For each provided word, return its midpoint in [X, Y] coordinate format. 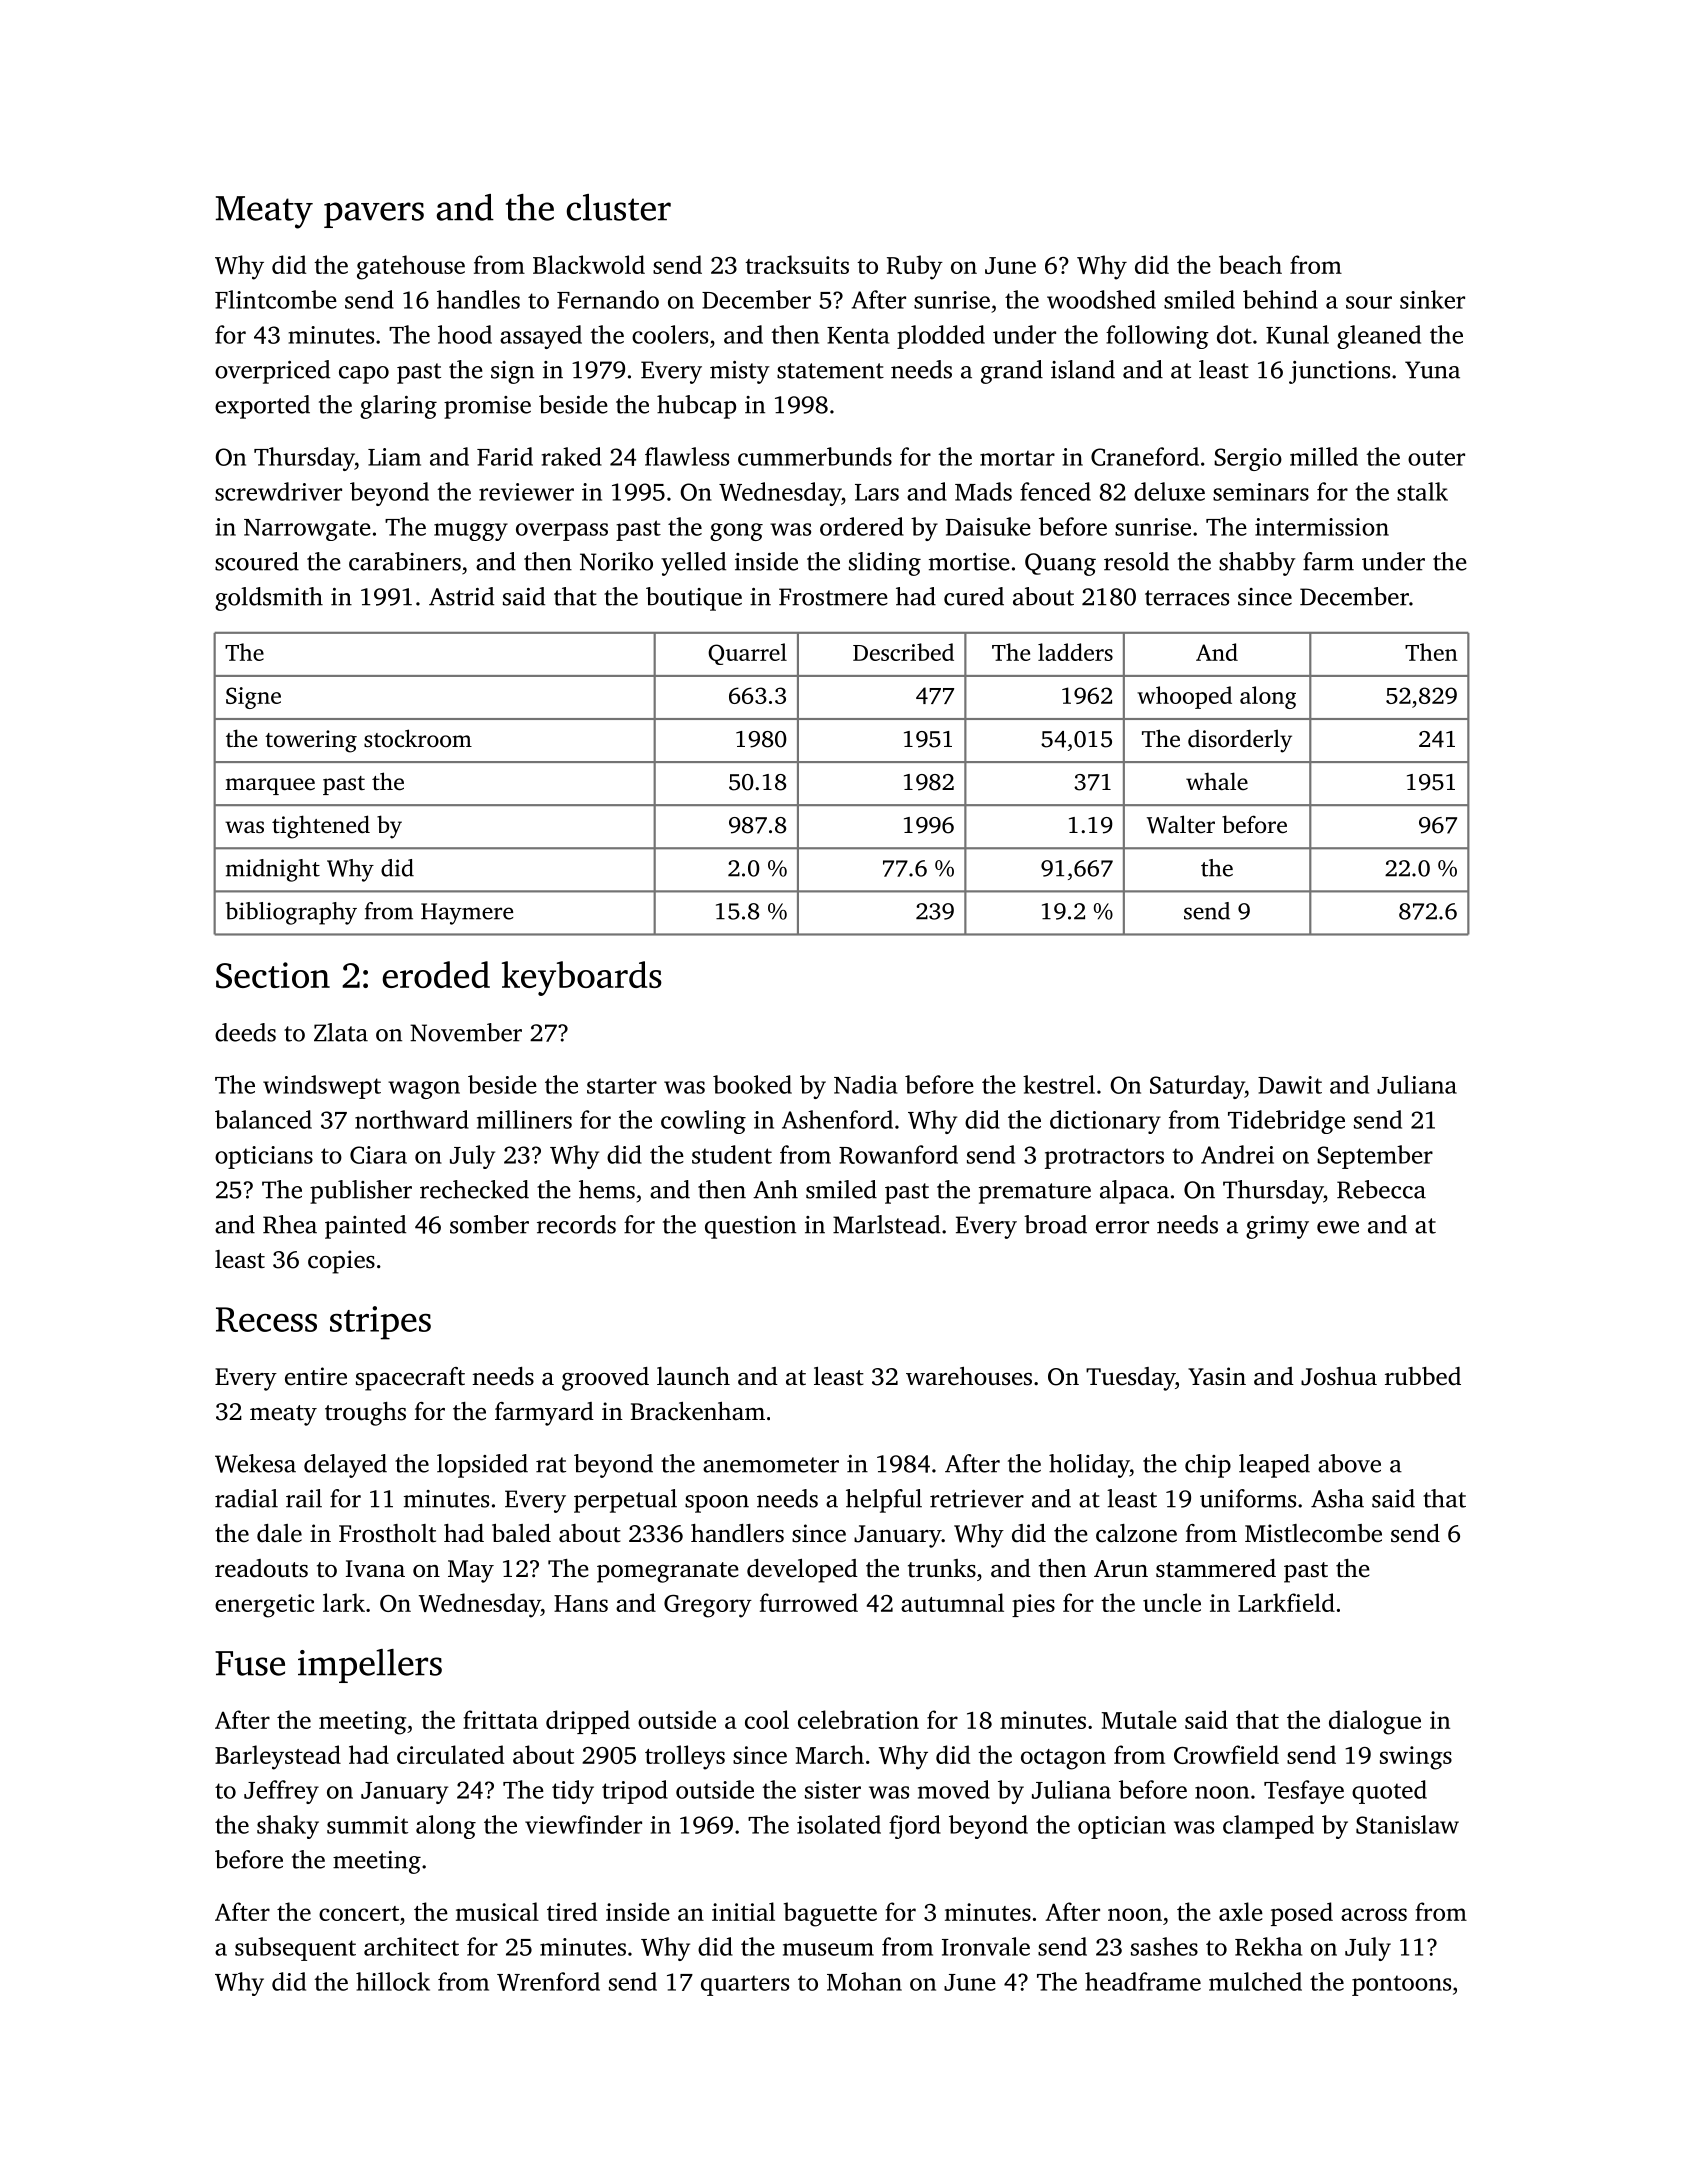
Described [903, 652]
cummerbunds [815, 456]
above [1349, 1463]
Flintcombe [276, 299]
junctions [1339, 372]
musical [497, 1911]
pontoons [1401, 1985]
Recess [266, 1319]
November [466, 1032]
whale [1217, 781]
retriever [977, 1499]
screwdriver [278, 491]
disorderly [1240, 741]
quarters [745, 1985]
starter [622, 1086]
